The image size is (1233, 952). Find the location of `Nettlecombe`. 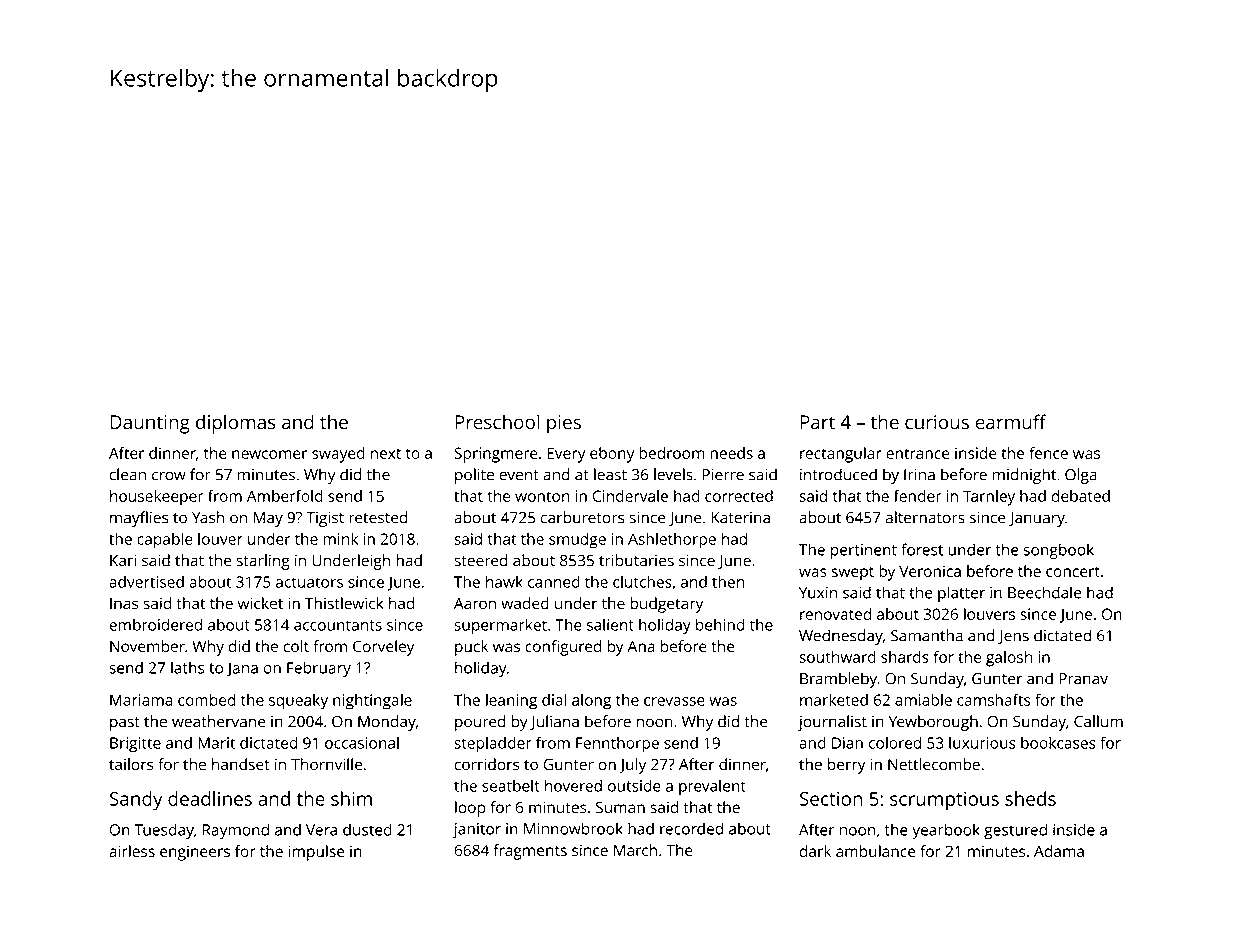

Nettlecombe is located at coordinates (934, 764).
